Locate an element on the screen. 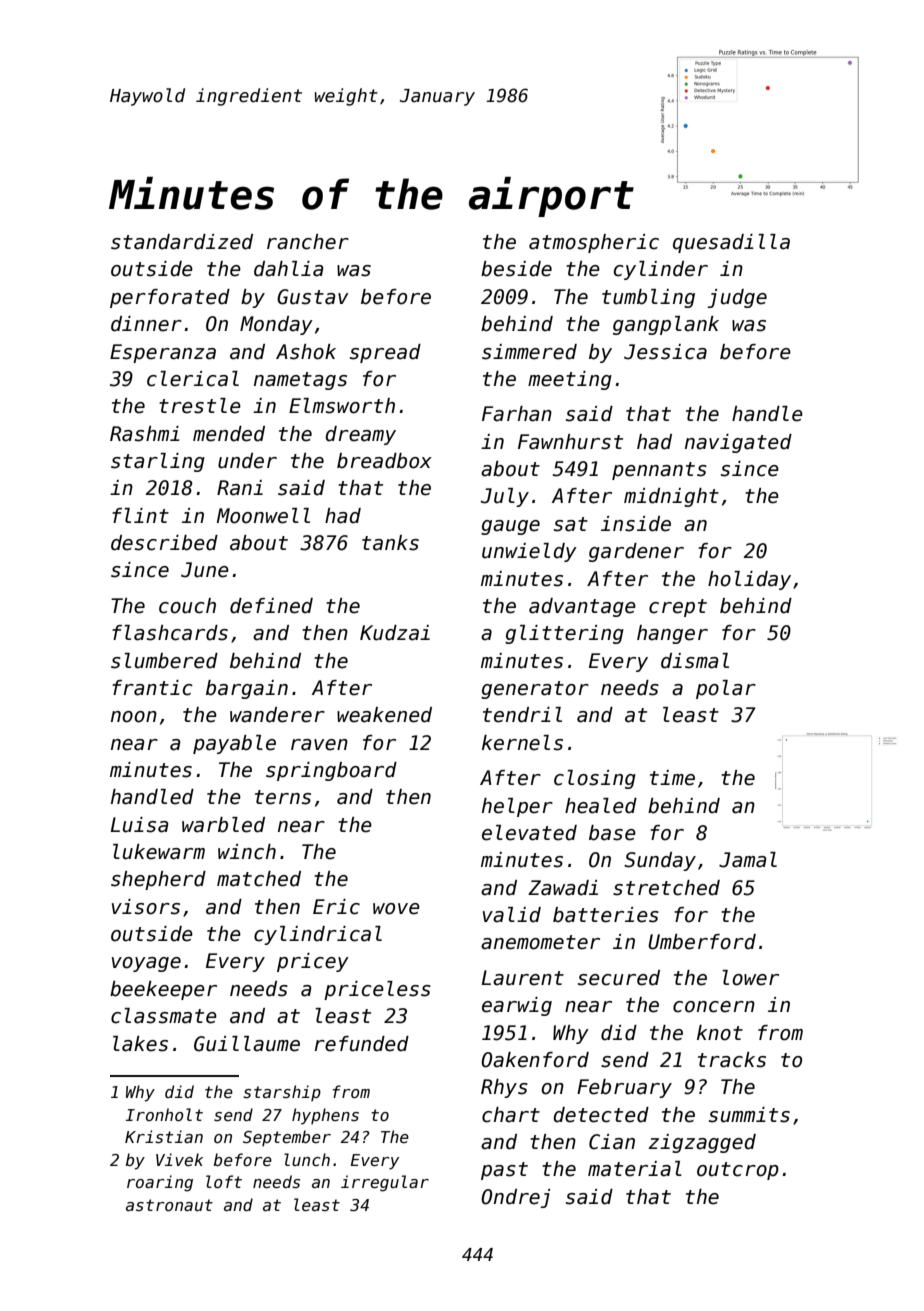  weakened is located at coordinates (384, 715).
